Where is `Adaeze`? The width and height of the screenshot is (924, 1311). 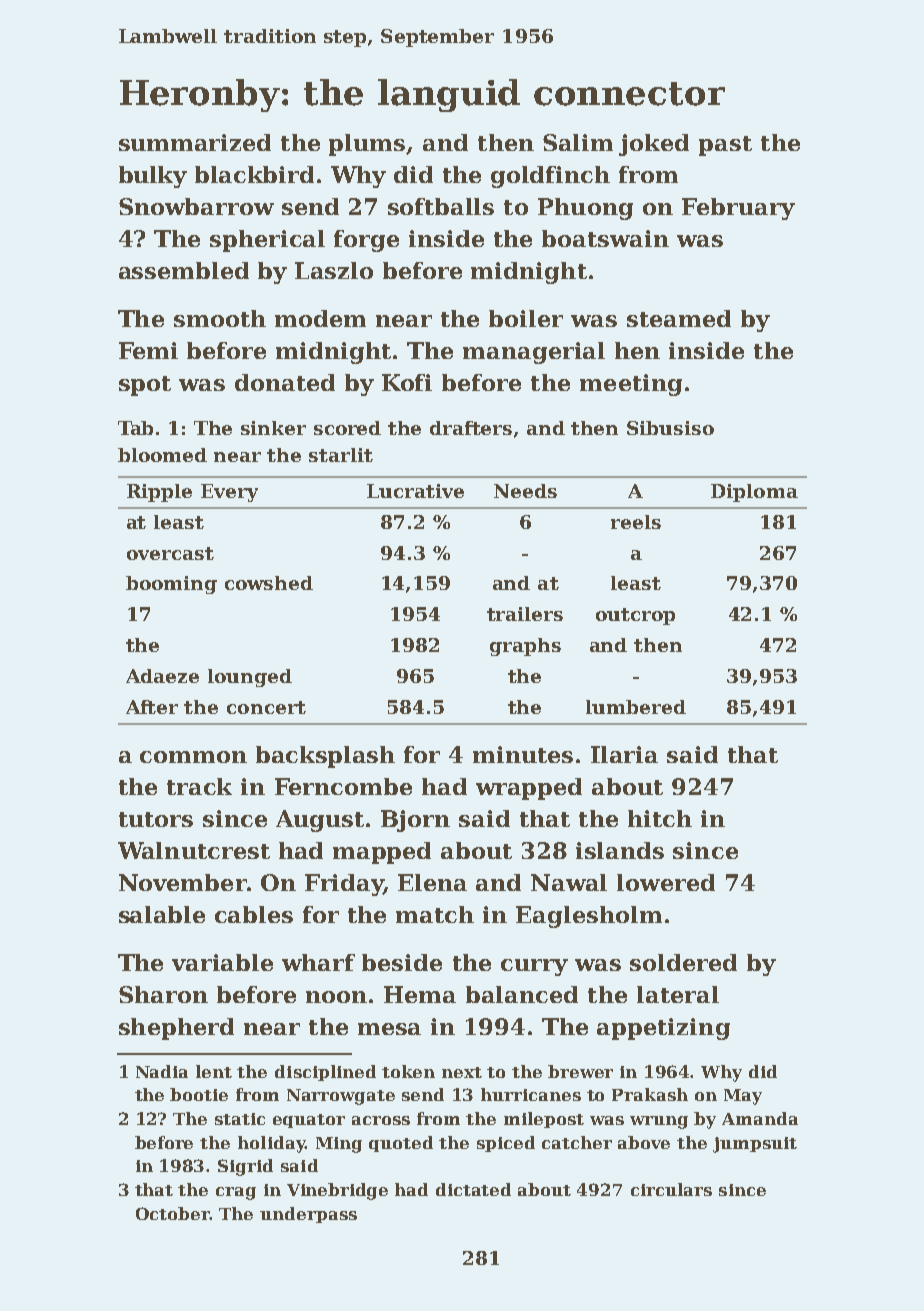 Adaeze is located at coordinates (162, 676).
